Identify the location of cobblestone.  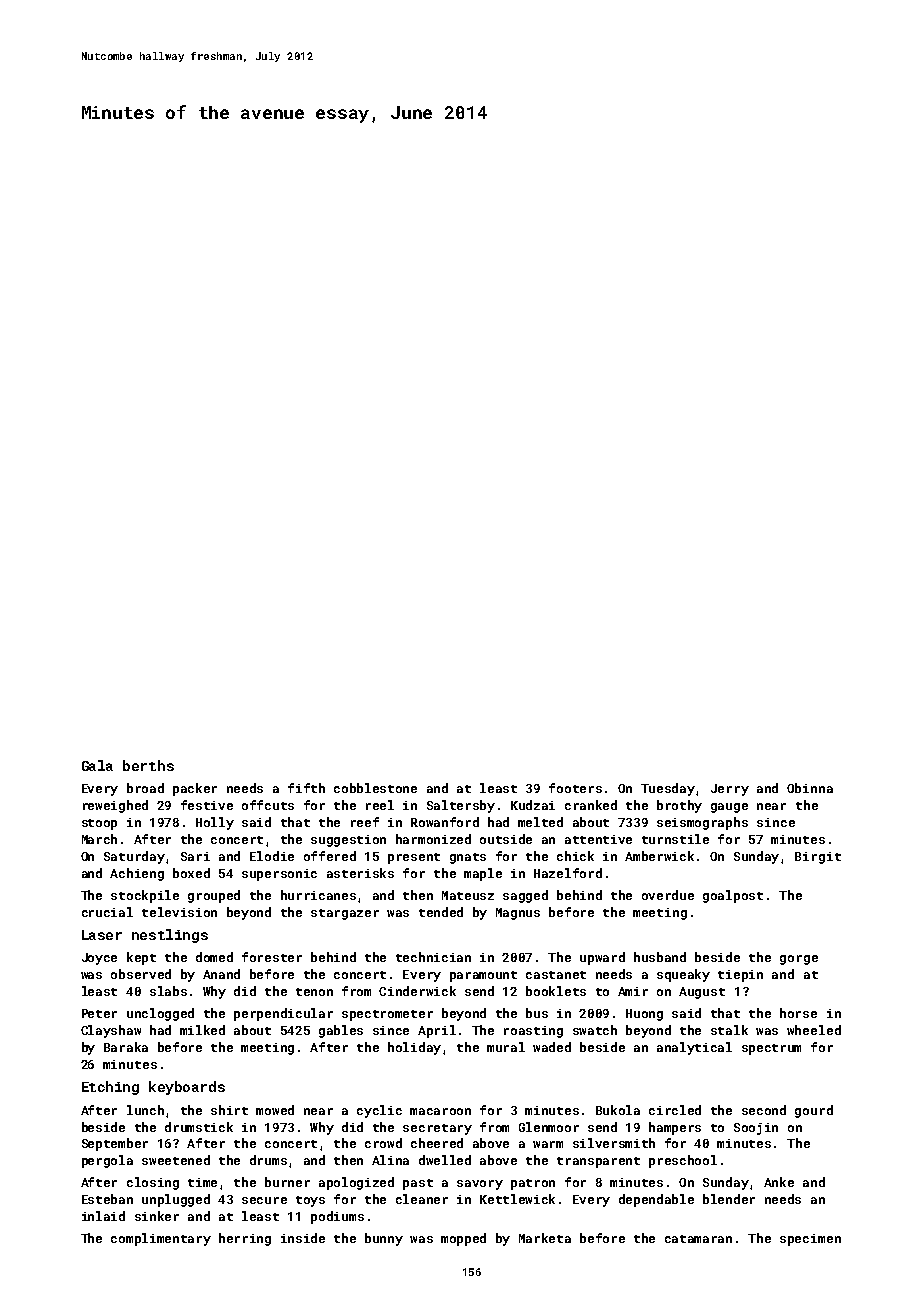
(375, 788).
